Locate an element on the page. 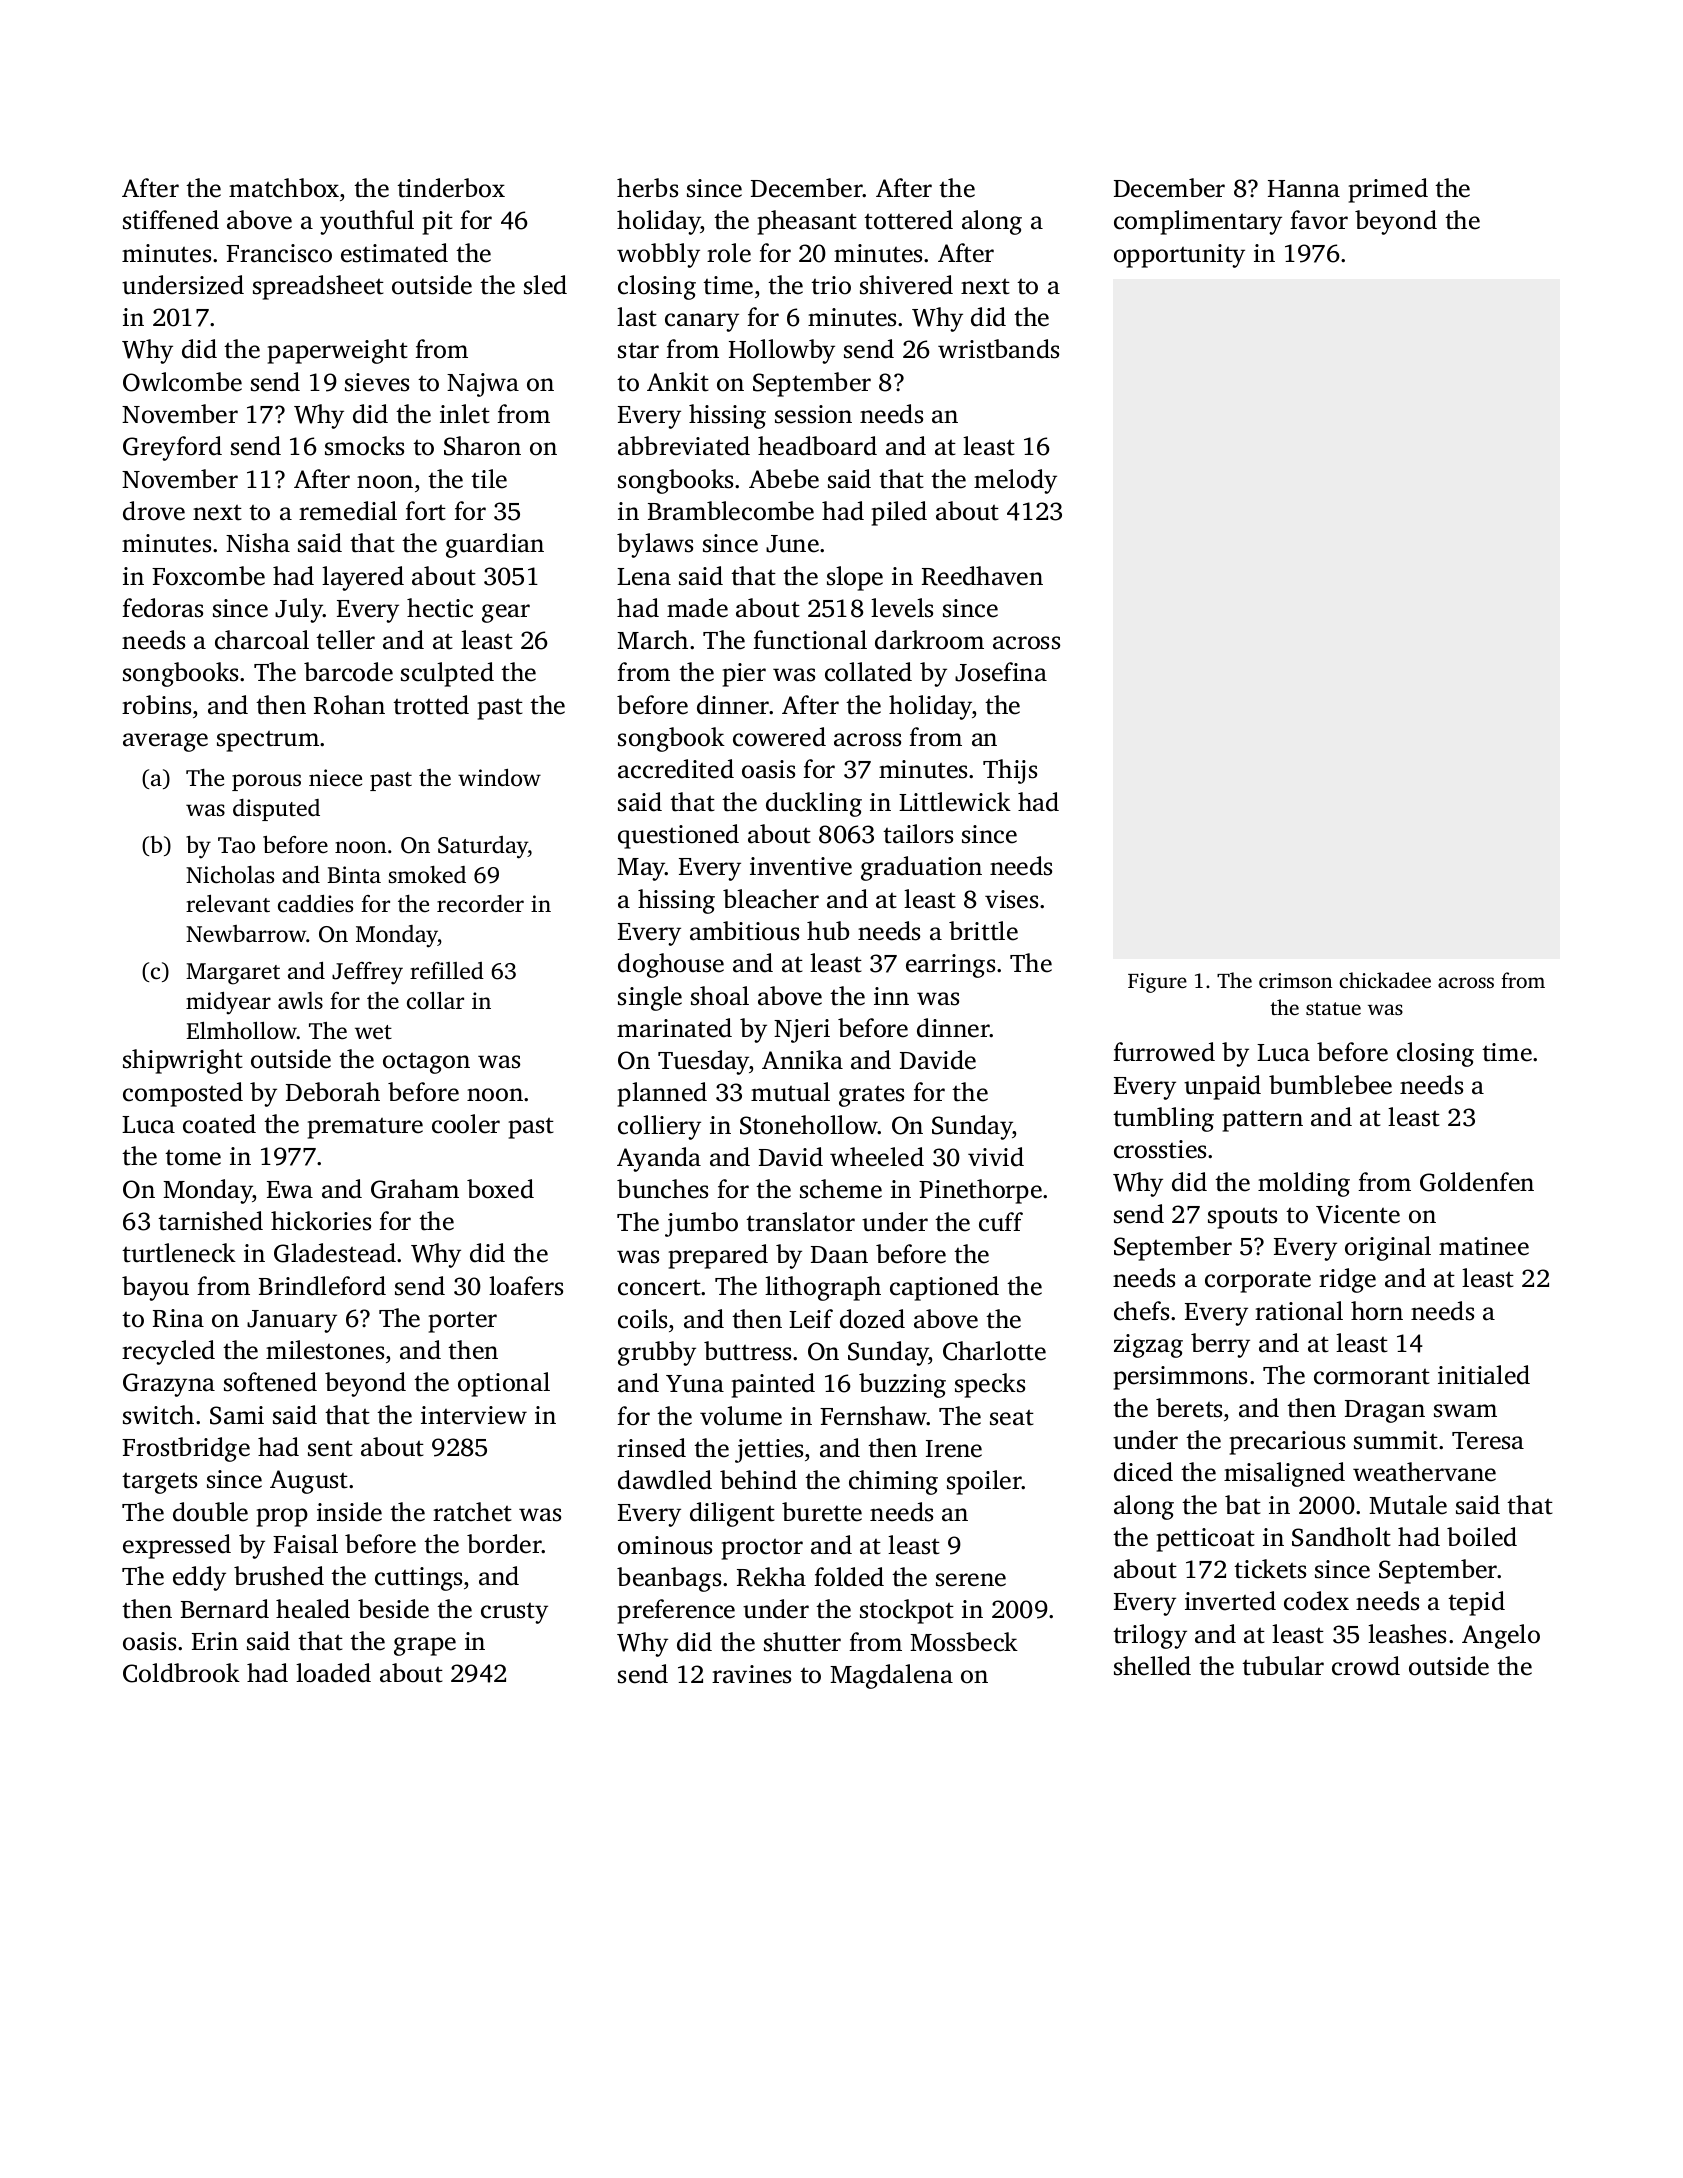 The image size is (1683, 2178). robins is located at coordinates (156, 705).
